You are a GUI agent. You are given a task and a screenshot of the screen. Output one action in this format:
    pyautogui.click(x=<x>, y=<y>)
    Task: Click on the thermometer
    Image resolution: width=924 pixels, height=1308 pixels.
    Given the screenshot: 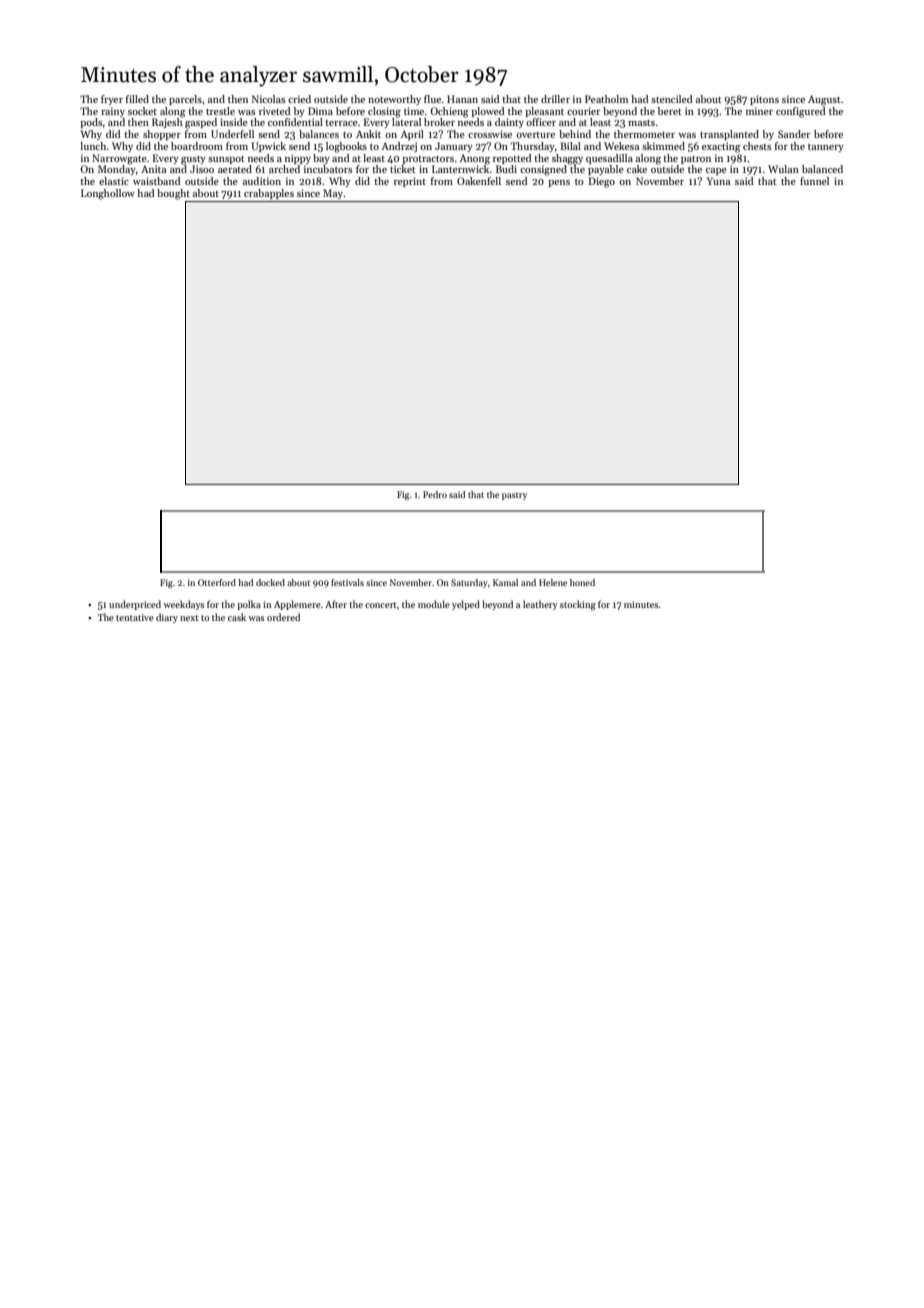 What is the action you would take?
    pyautogui.click(x=644, y=134)
